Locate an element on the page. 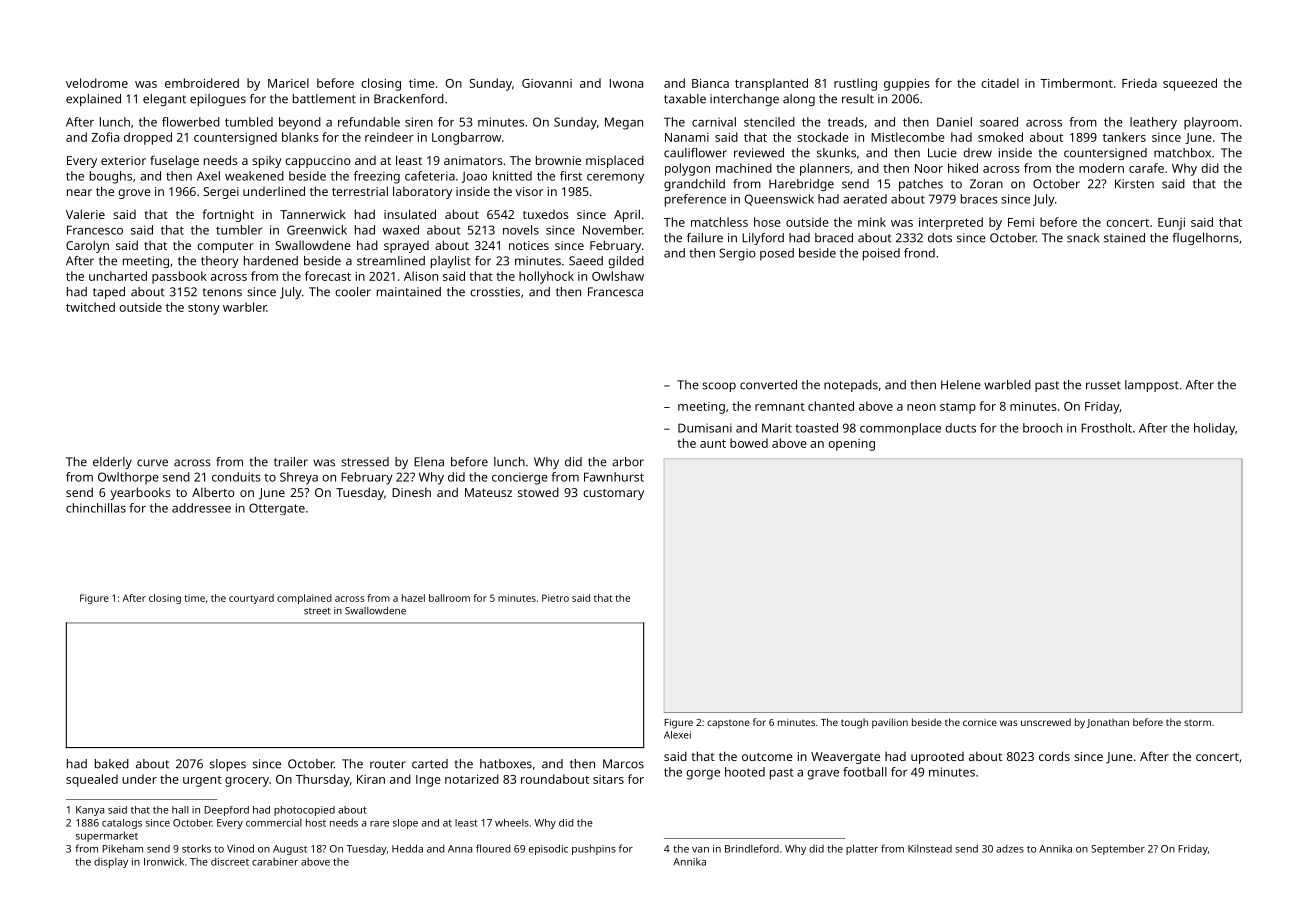 This image has height=924, width=1308. smoked is located at coordinates (1000, 137).
